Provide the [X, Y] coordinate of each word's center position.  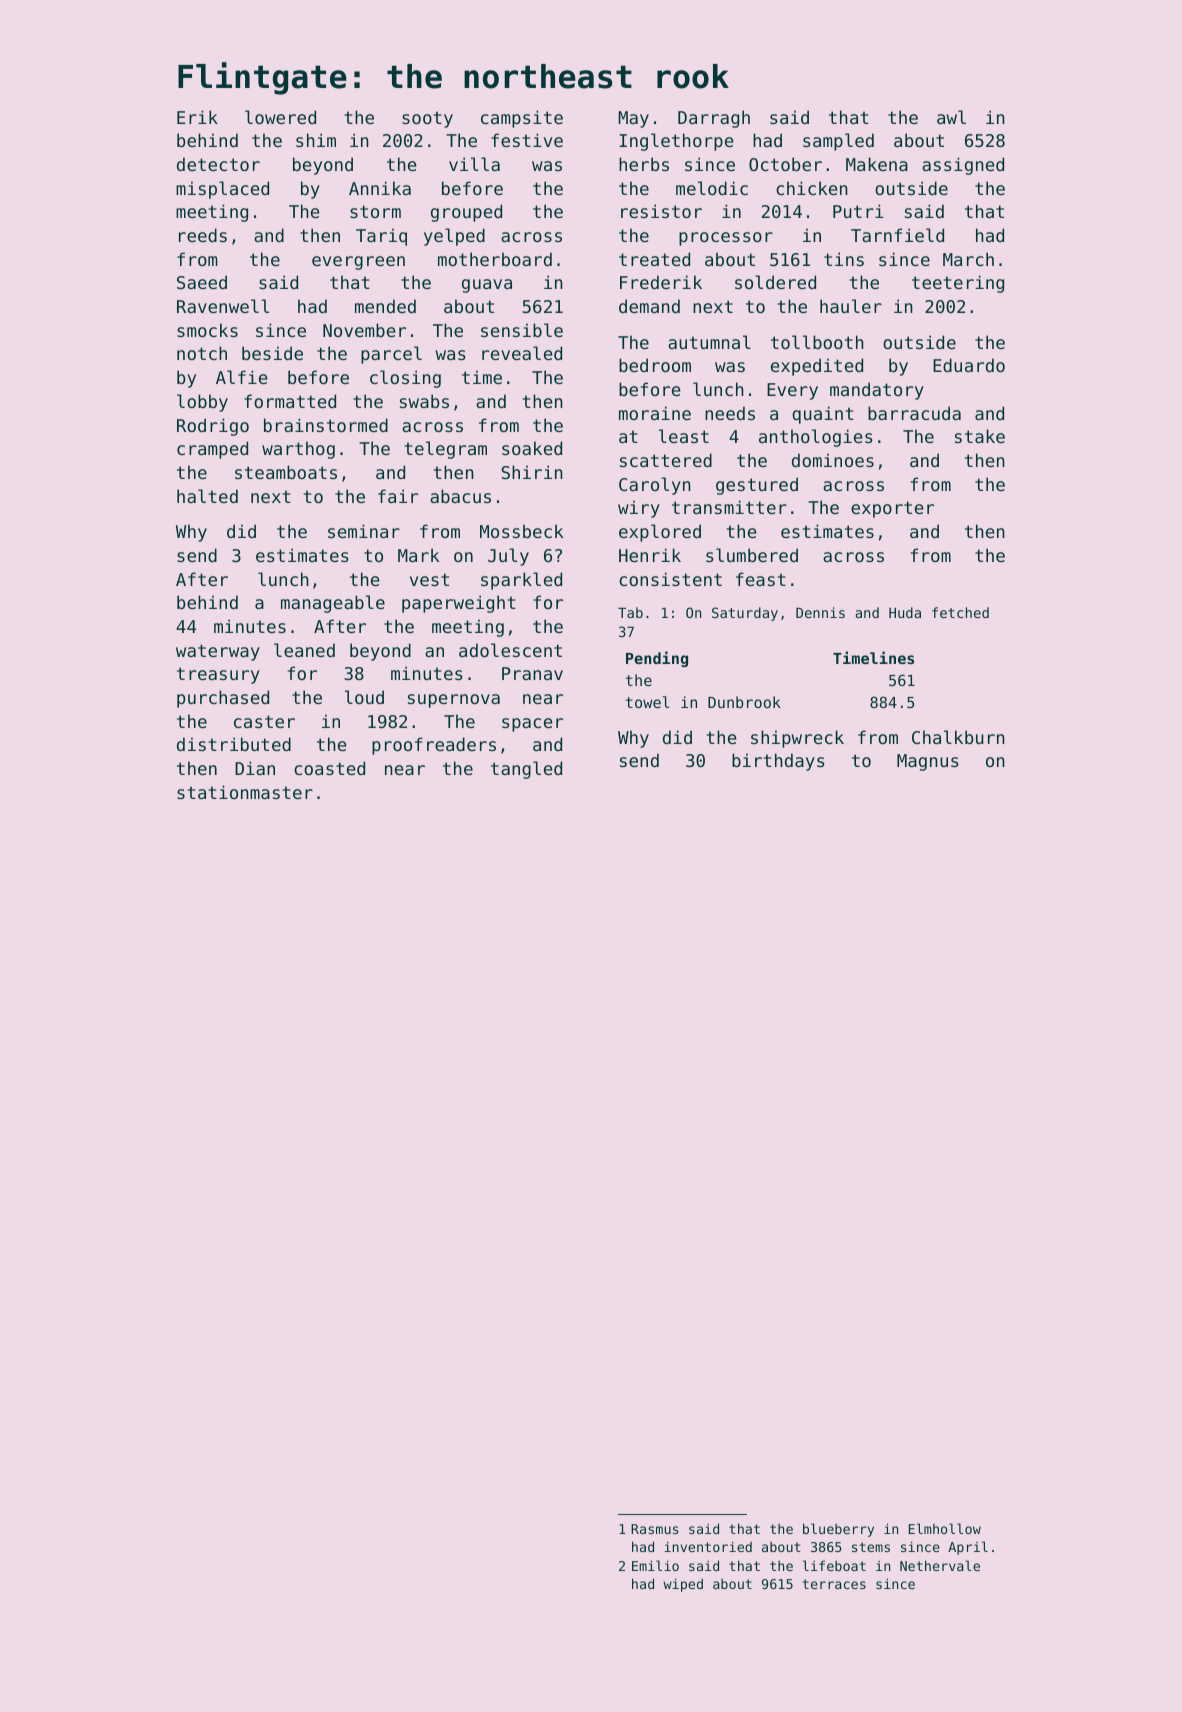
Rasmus [654, 1529]
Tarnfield [897, 235]
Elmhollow [945, 1528]
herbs [644, 164]
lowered [280, 117]
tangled [526, 770]
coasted [329, 768]
